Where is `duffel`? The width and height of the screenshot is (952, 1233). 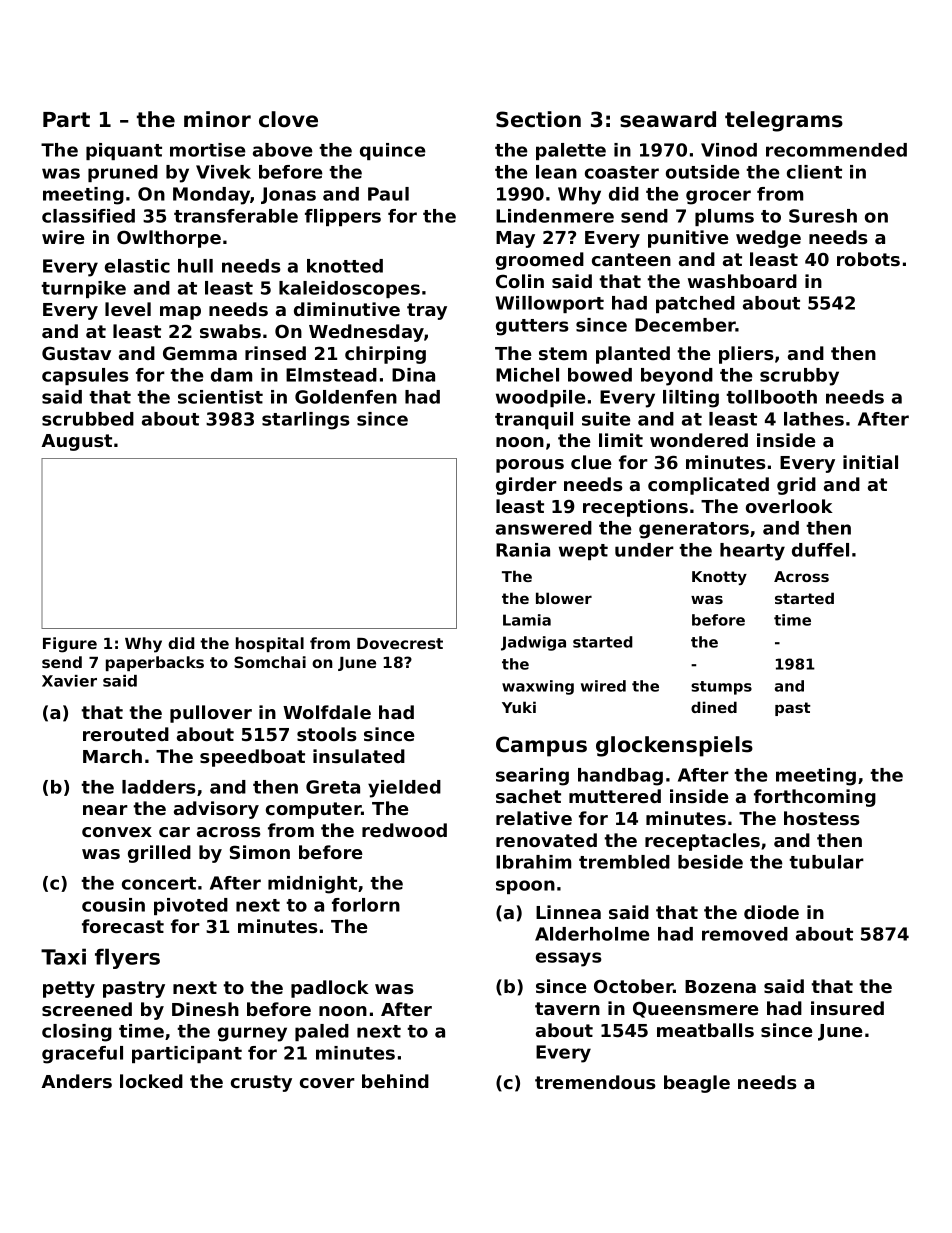
duffel is located at coordinates (820, 550).
